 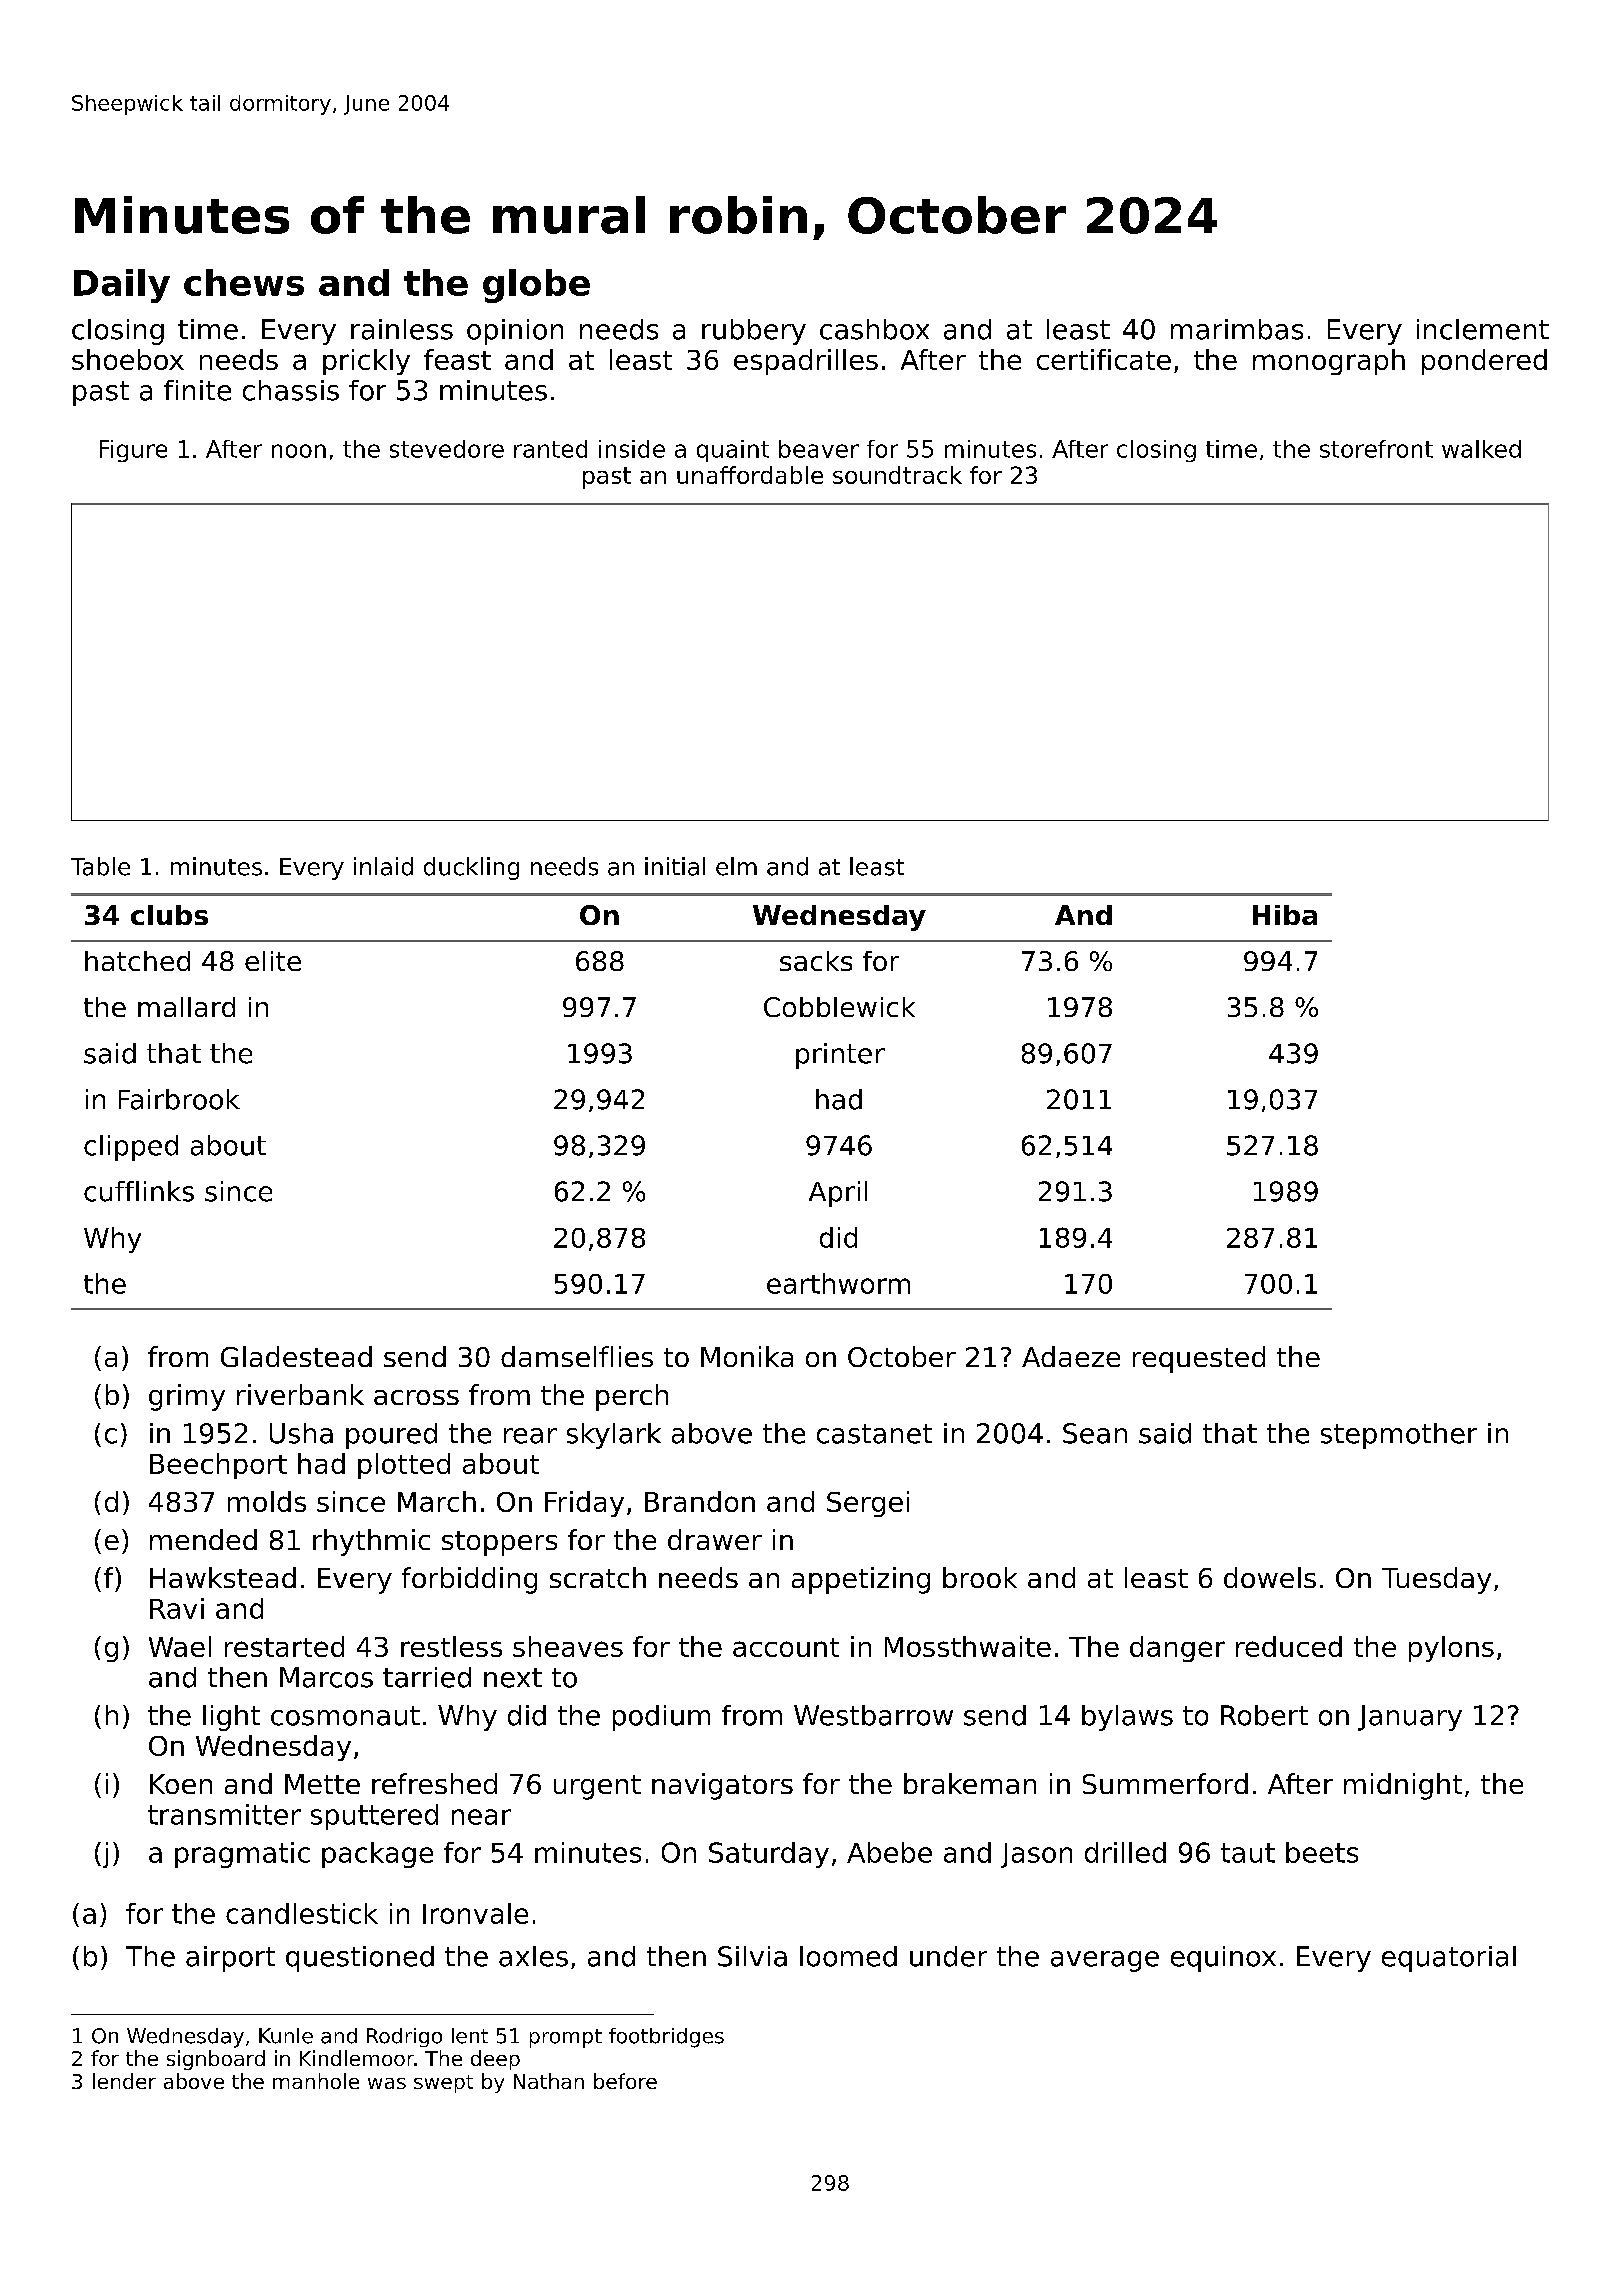 What do you see at coordinates (244, 282) in the image?
I see `chews` at bounding box center [244, 282].
